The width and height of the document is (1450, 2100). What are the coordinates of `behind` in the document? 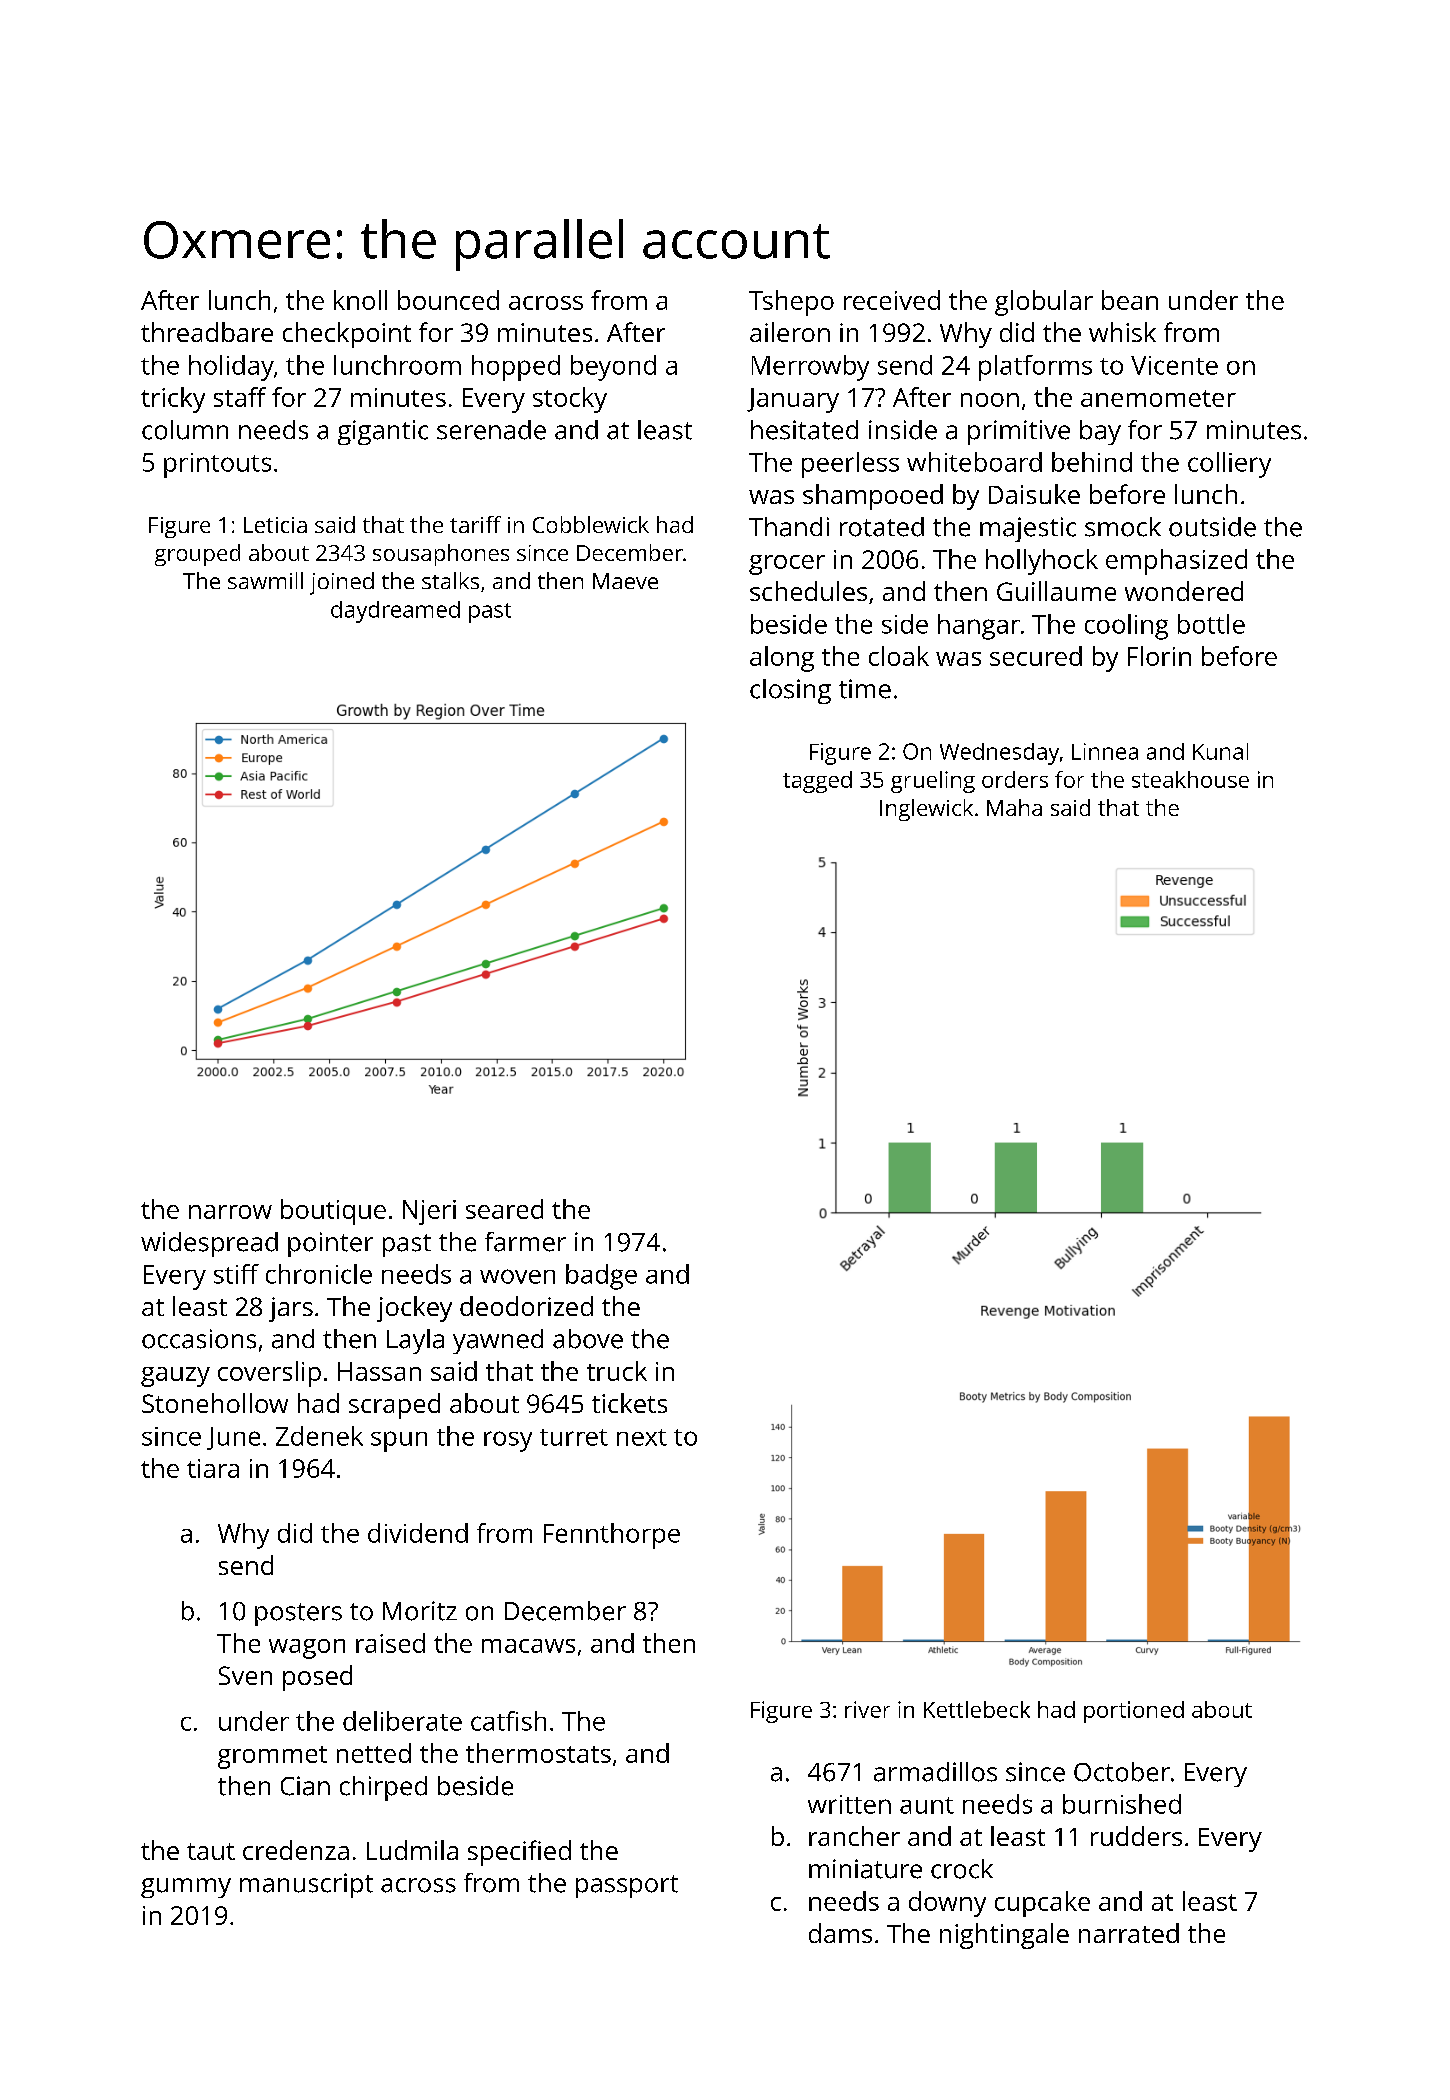 It's located at (1092, 462).
